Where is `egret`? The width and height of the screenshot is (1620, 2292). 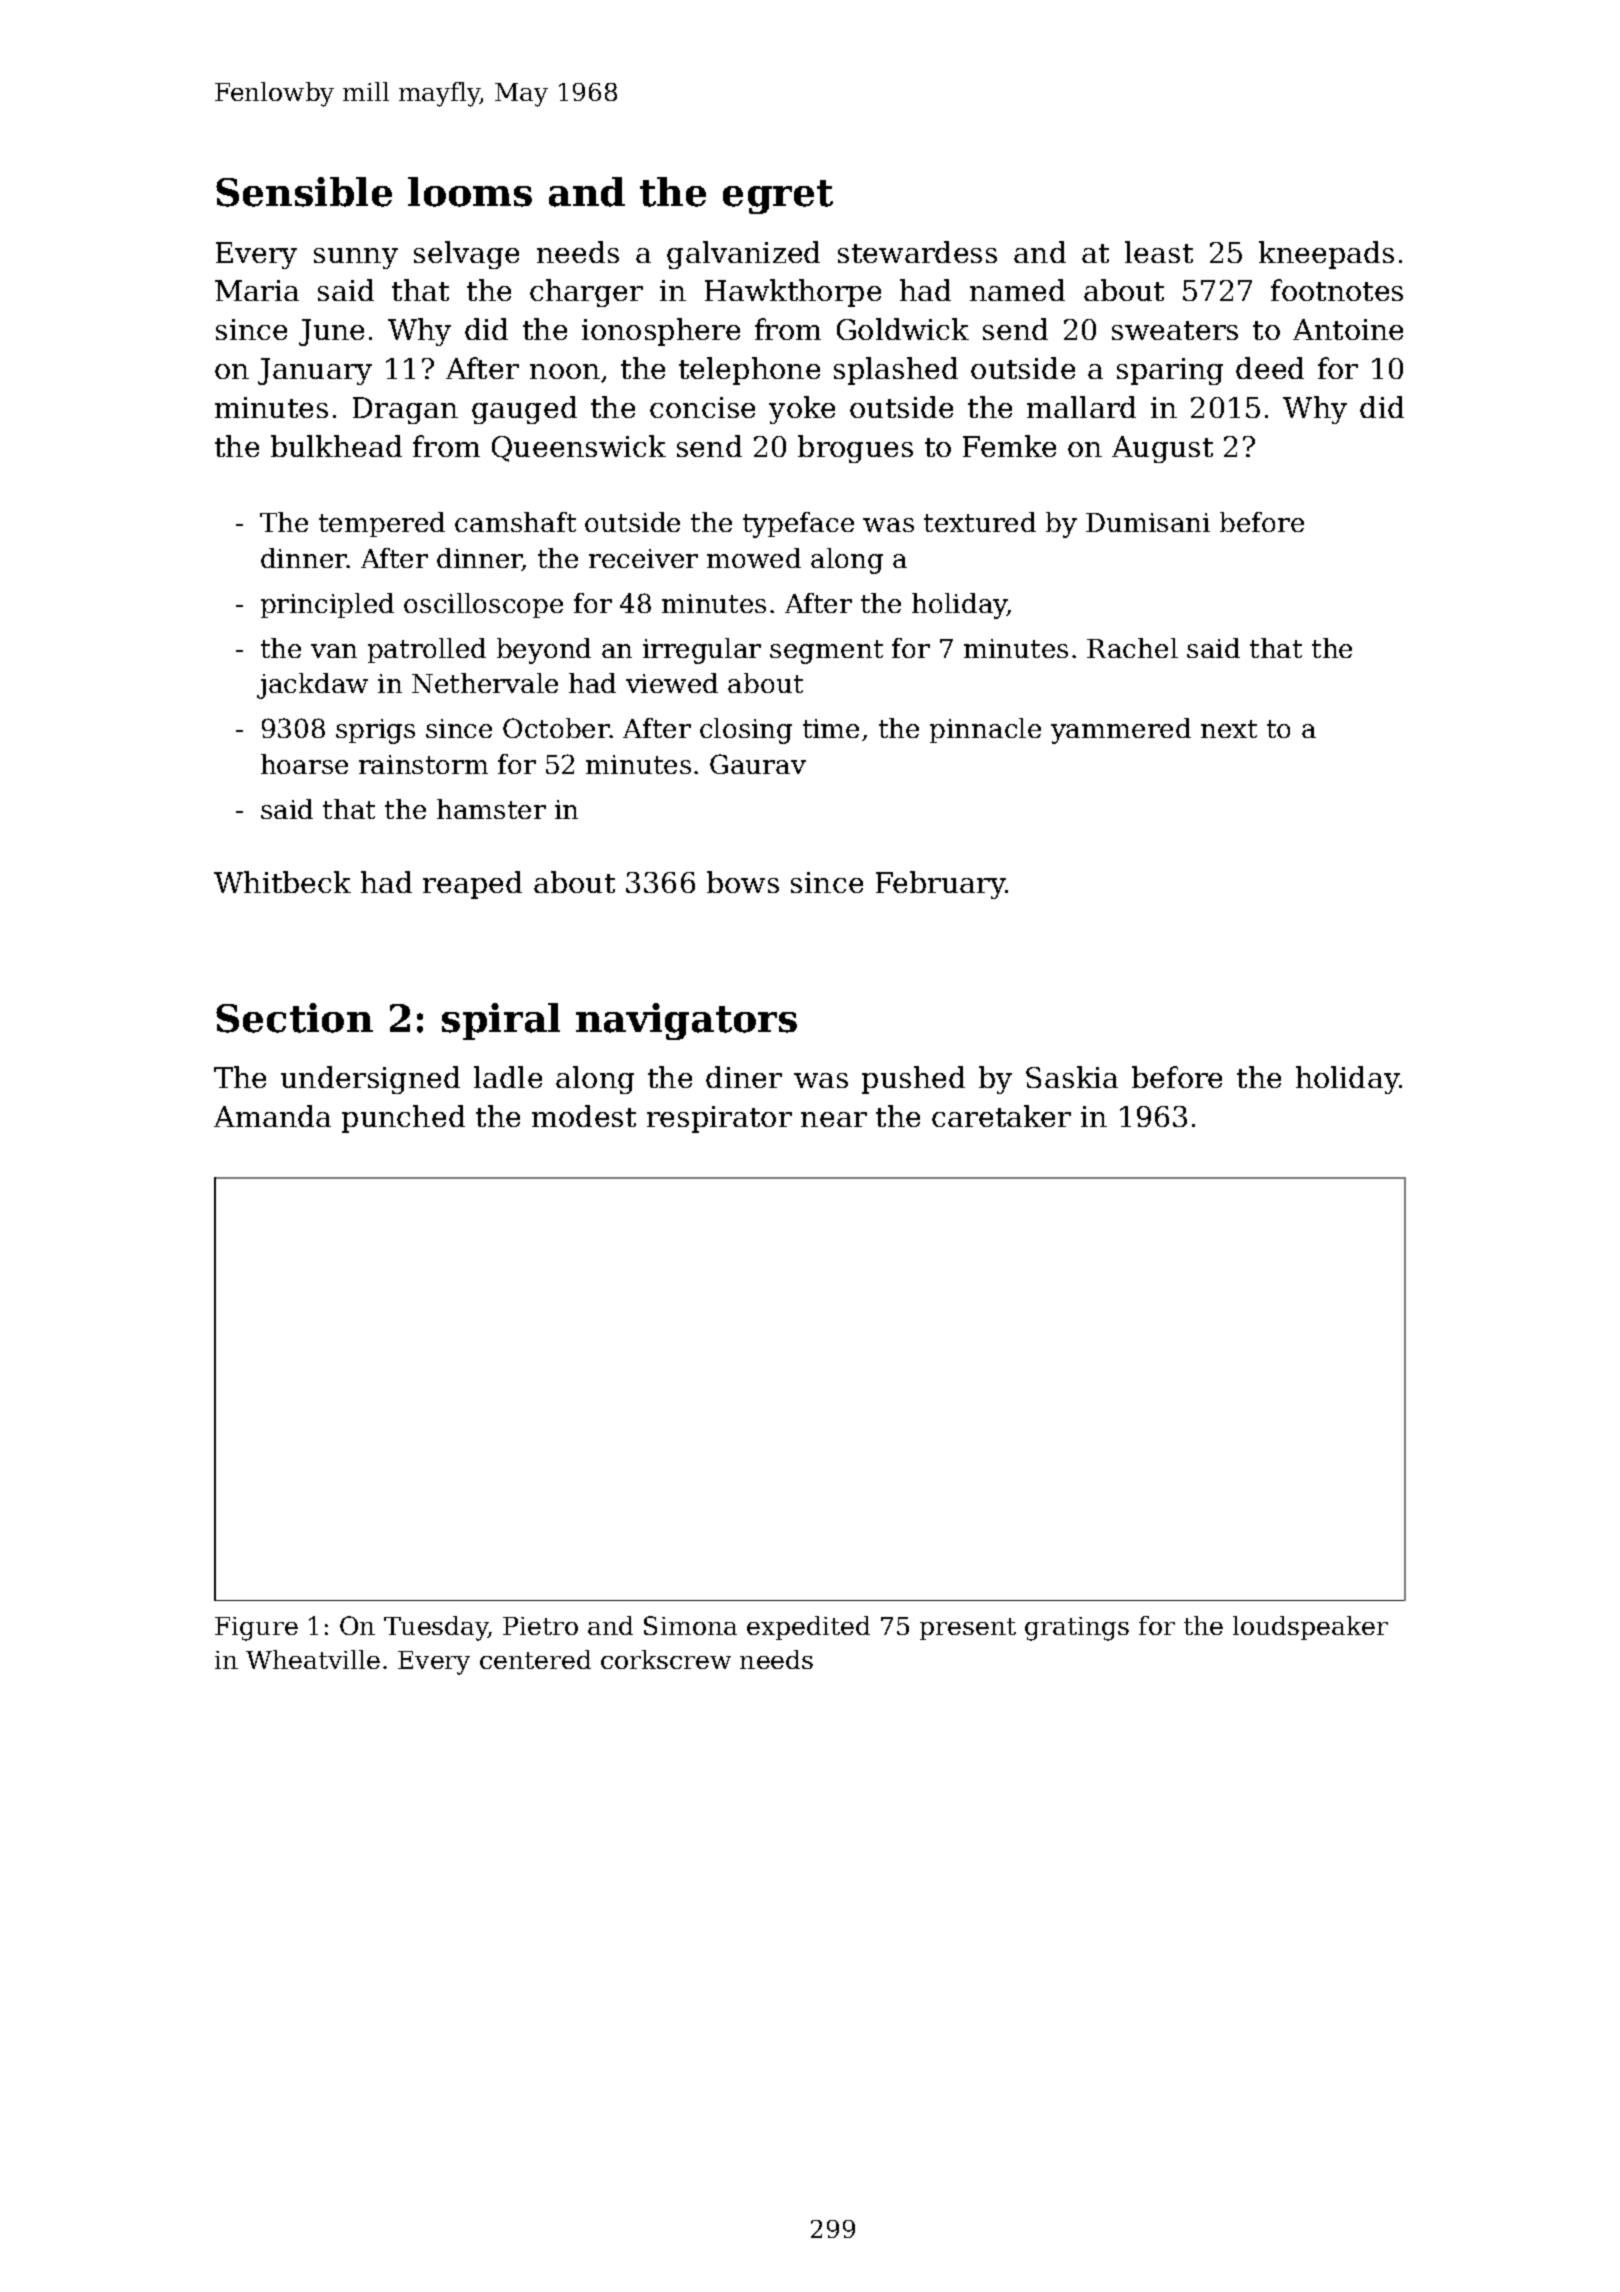 egret is located at coordinates (778, 197).
